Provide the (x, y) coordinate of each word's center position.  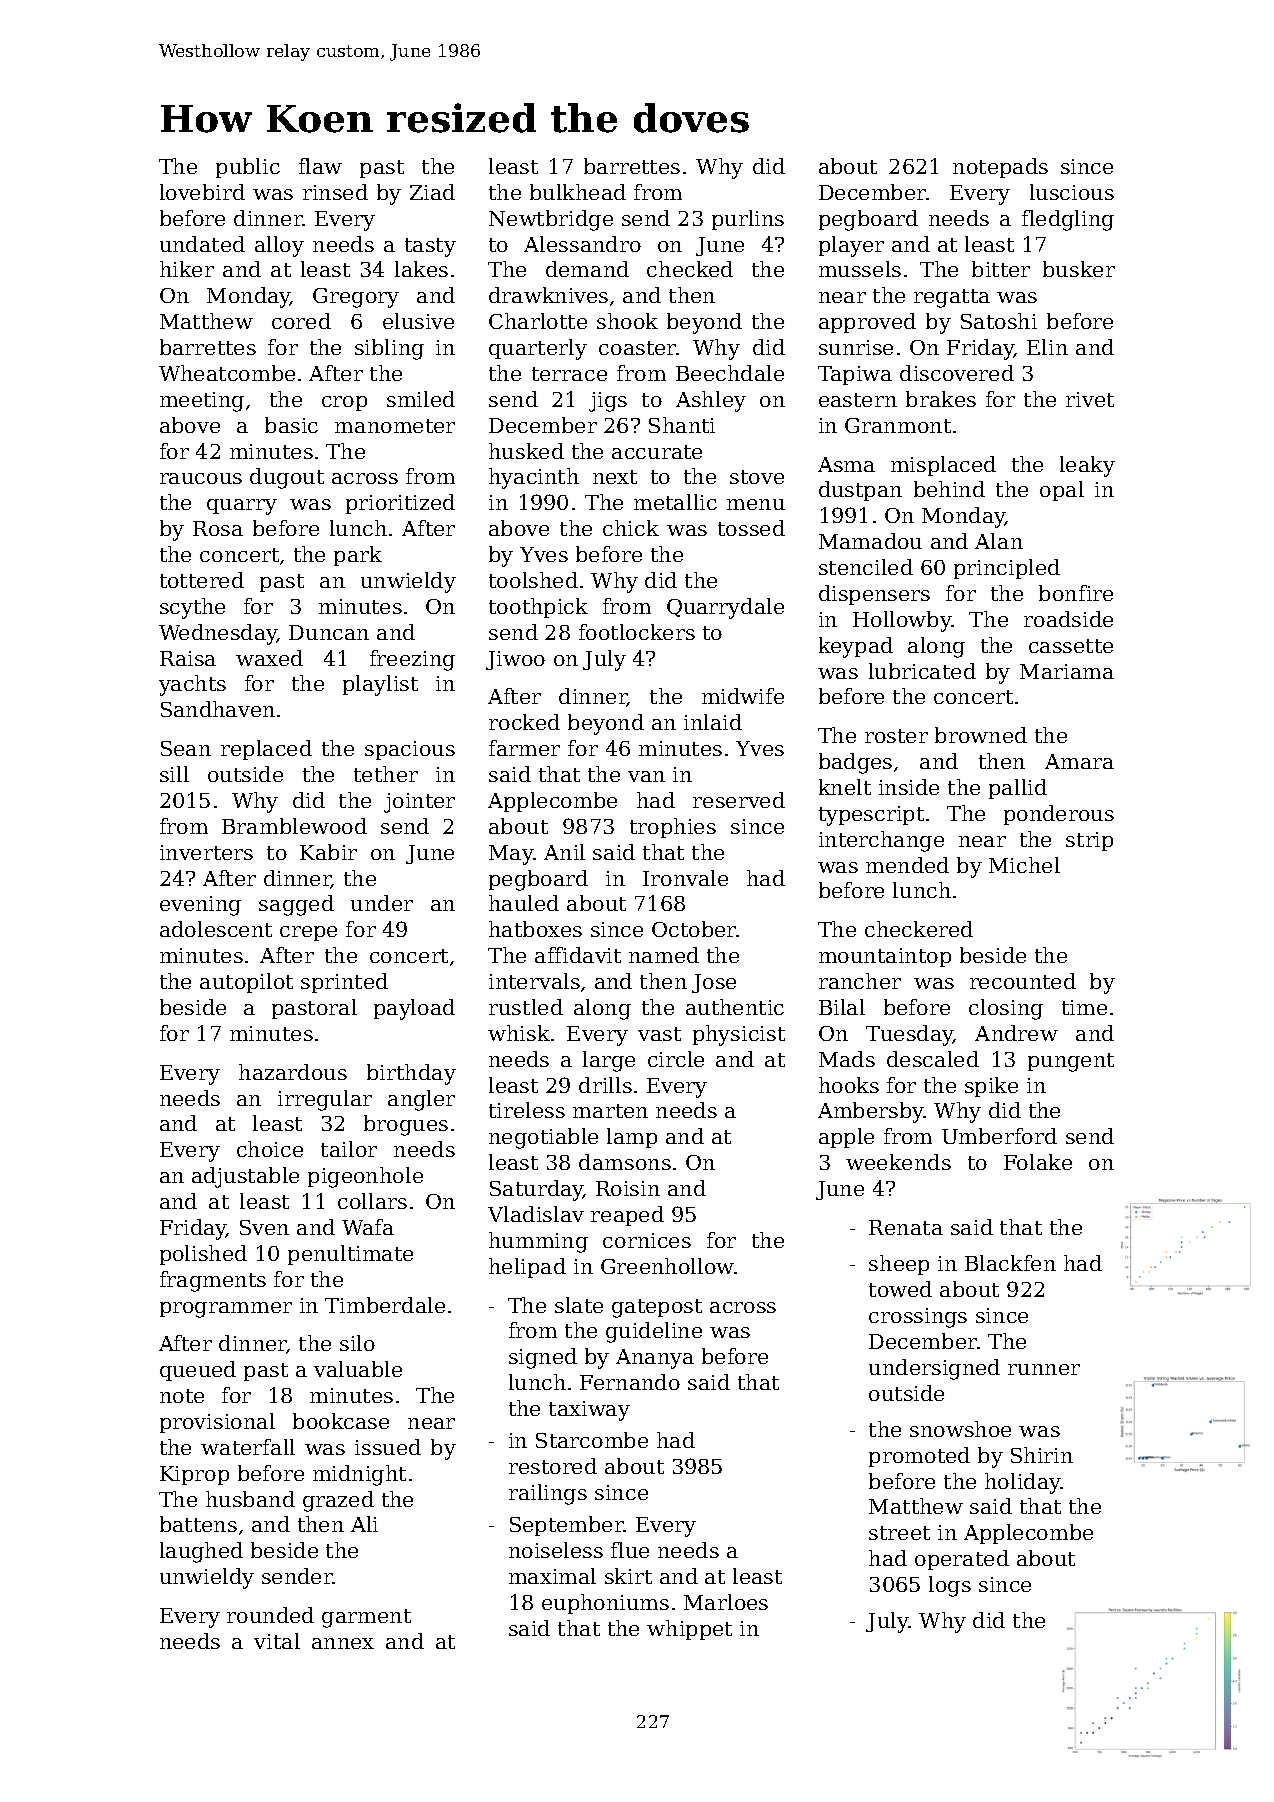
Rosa (218, 528)
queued (198, 1371)
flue (630, 1550)
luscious (1072, 192)
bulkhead (578, 192)
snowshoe (960, 1429)
